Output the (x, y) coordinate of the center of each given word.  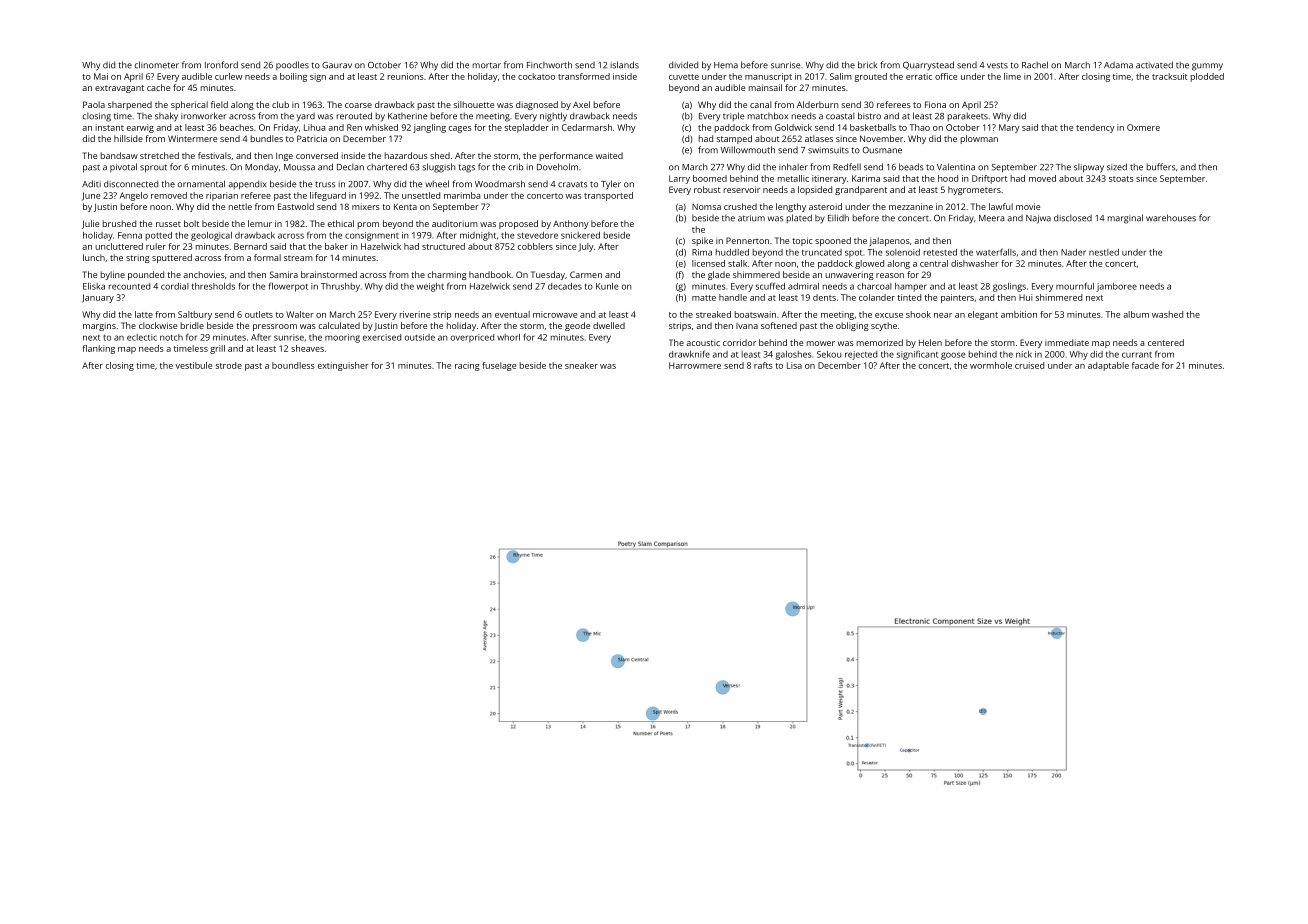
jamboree (1116, 287)
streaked (713, 314)
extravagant (119, 89)
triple (734, 116)
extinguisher (343, 366)
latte (144, 314)
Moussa (299, 167)
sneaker (581, 365)
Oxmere (1143, 127)
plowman (979, 139)
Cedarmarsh (587, 127)
